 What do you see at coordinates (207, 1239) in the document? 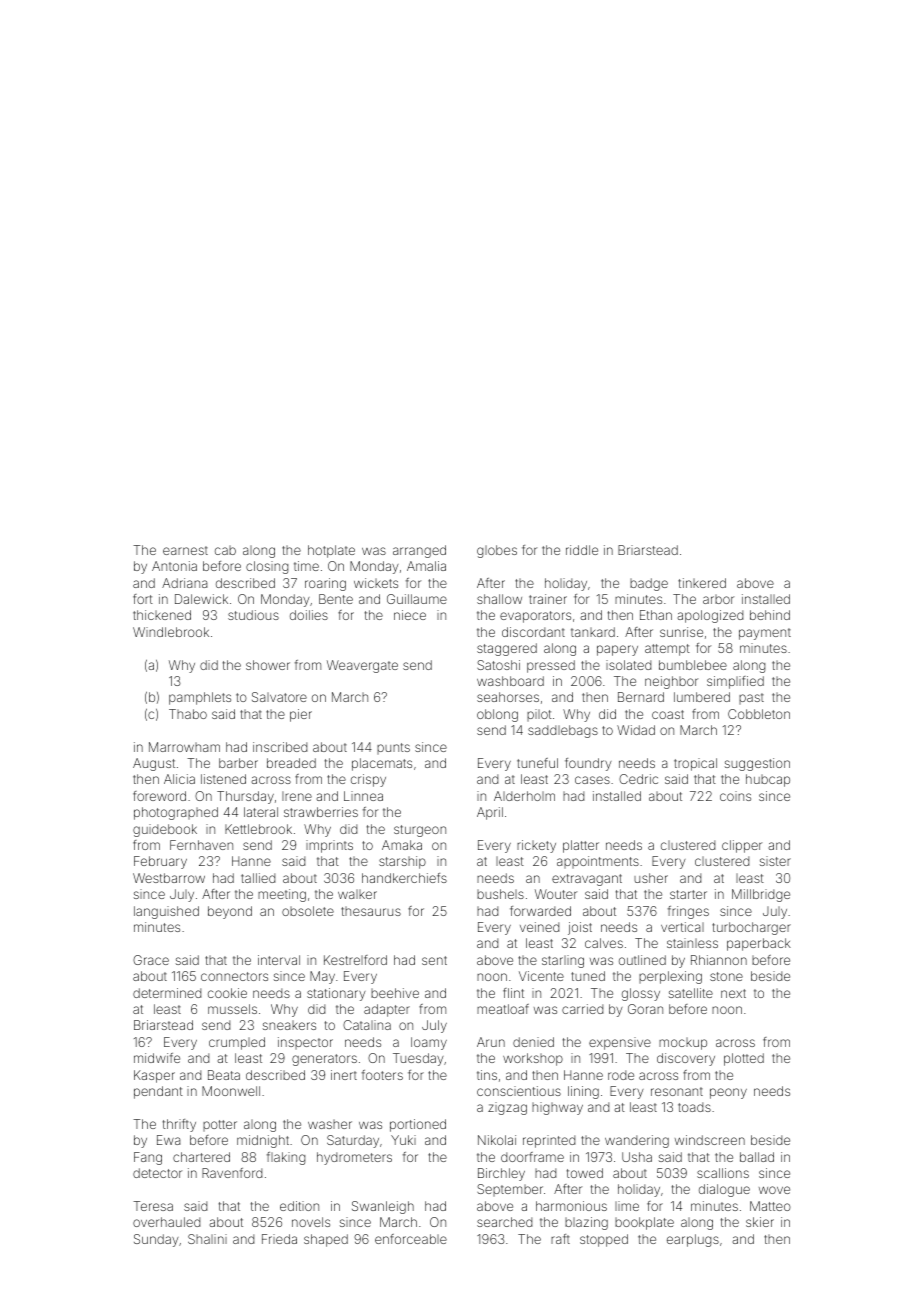
I see `Shalini` at bounding box center [207, 1239].
